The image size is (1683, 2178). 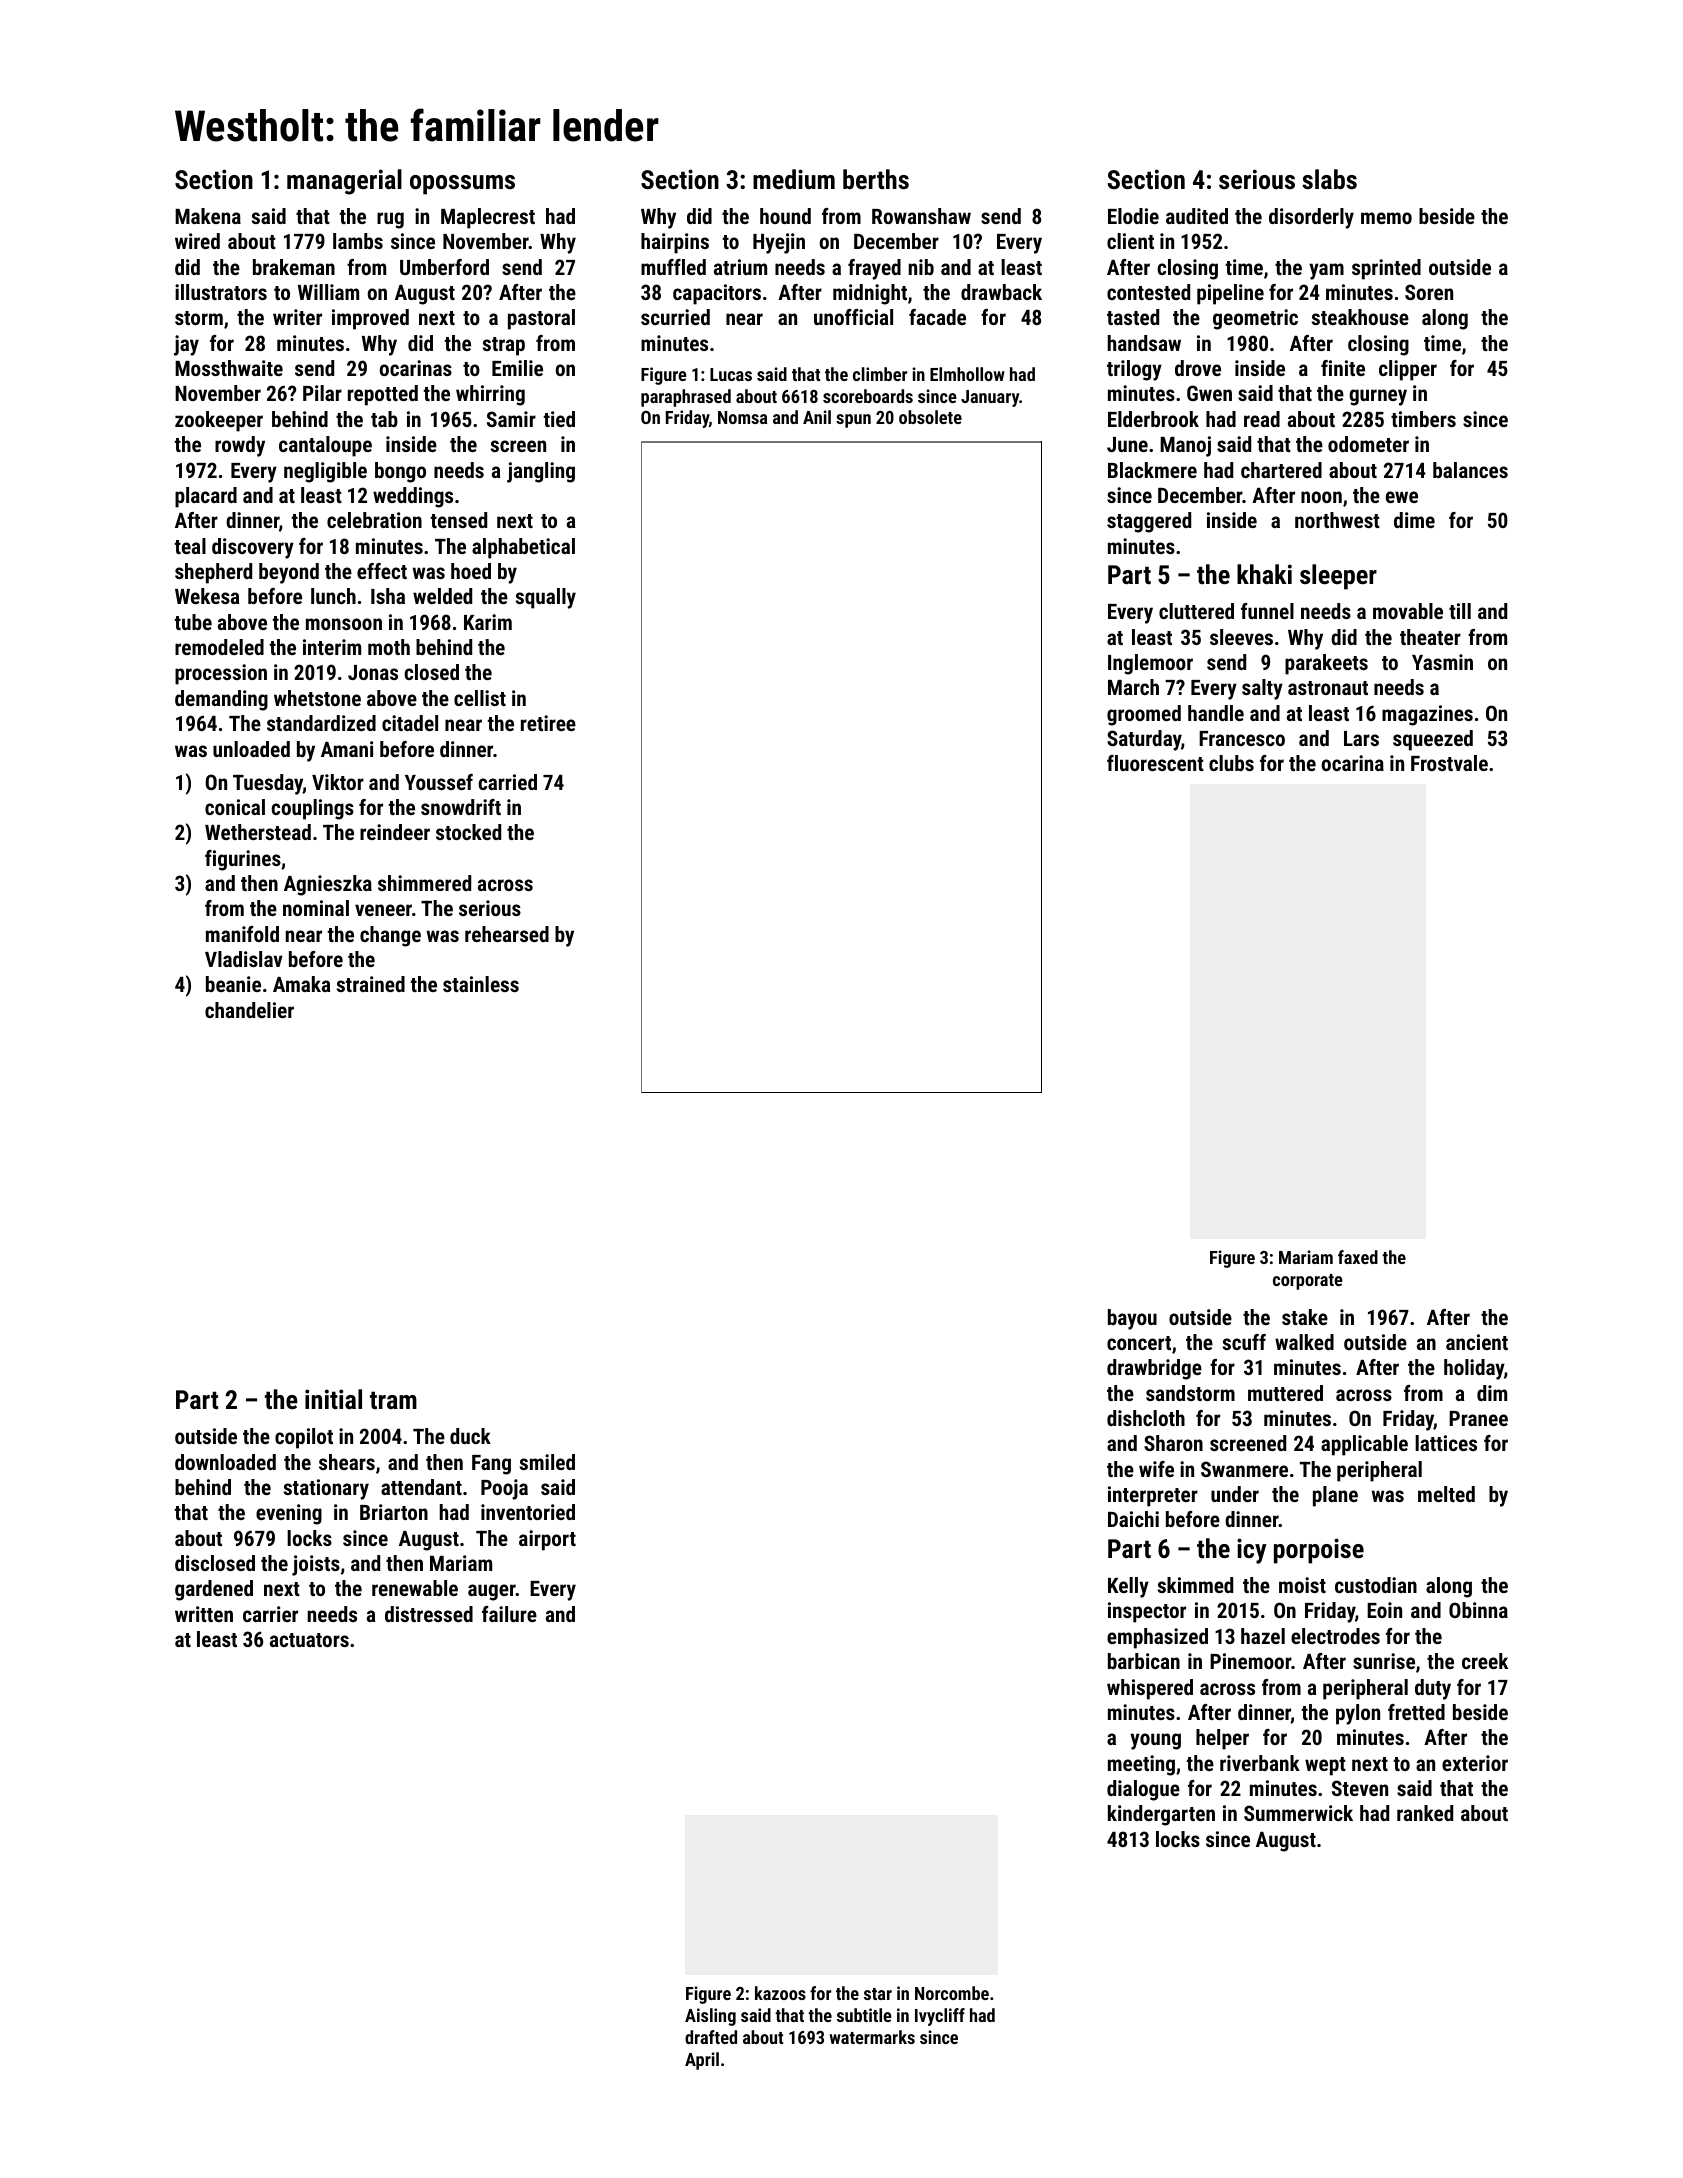 What do you see at coordinates (481, 984) in the image?
I see `stainless` at bounding box center [481, 984].
